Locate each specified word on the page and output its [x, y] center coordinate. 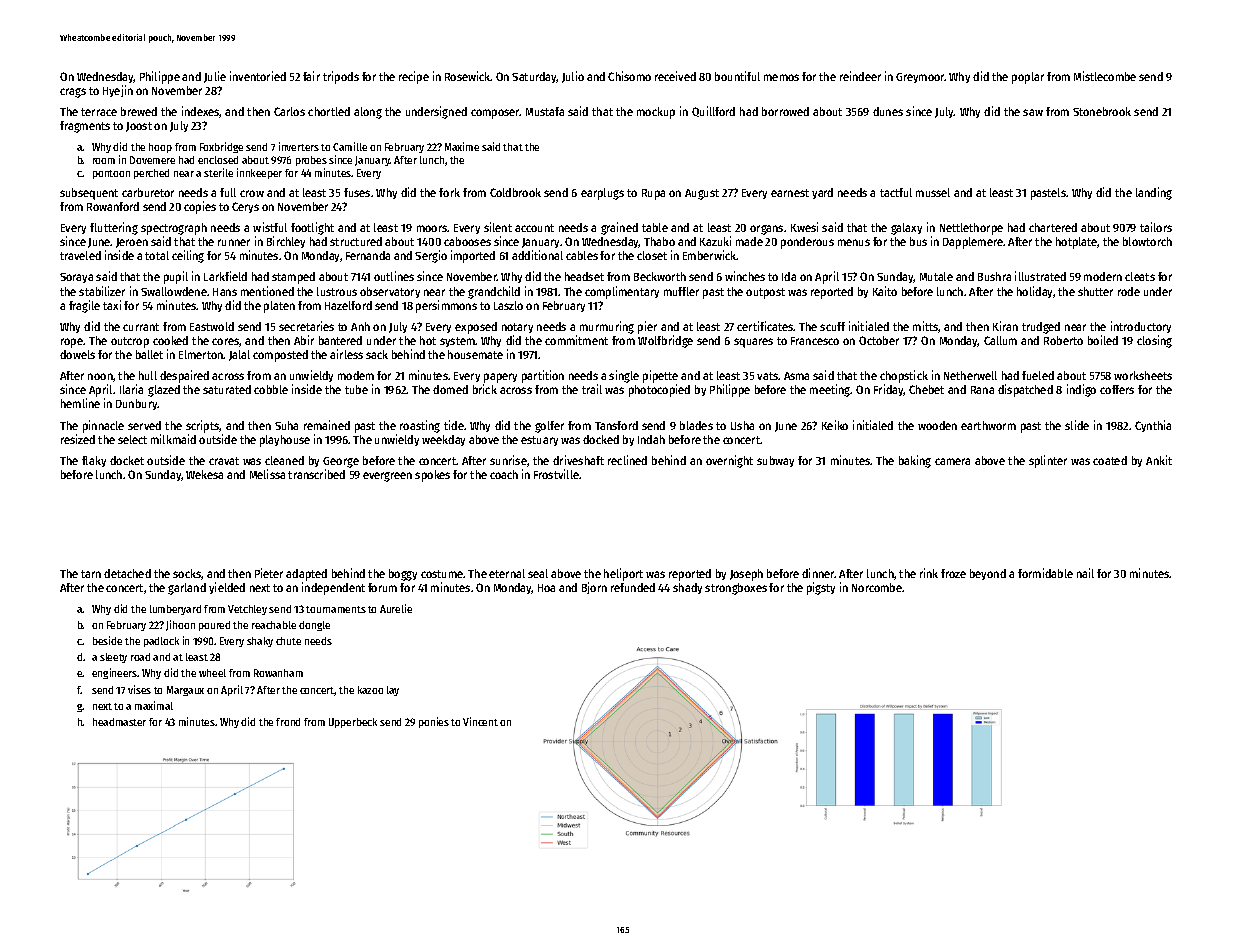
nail [1085, 573]
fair [311, 76]
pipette [660, 376]
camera [952, 461]
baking [915, 461]
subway [775, 461]
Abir [304, 340]
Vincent [480, 721]
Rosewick [468, 76]
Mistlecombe [1105, 76]
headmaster [119, 722]
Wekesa [204, 474]
